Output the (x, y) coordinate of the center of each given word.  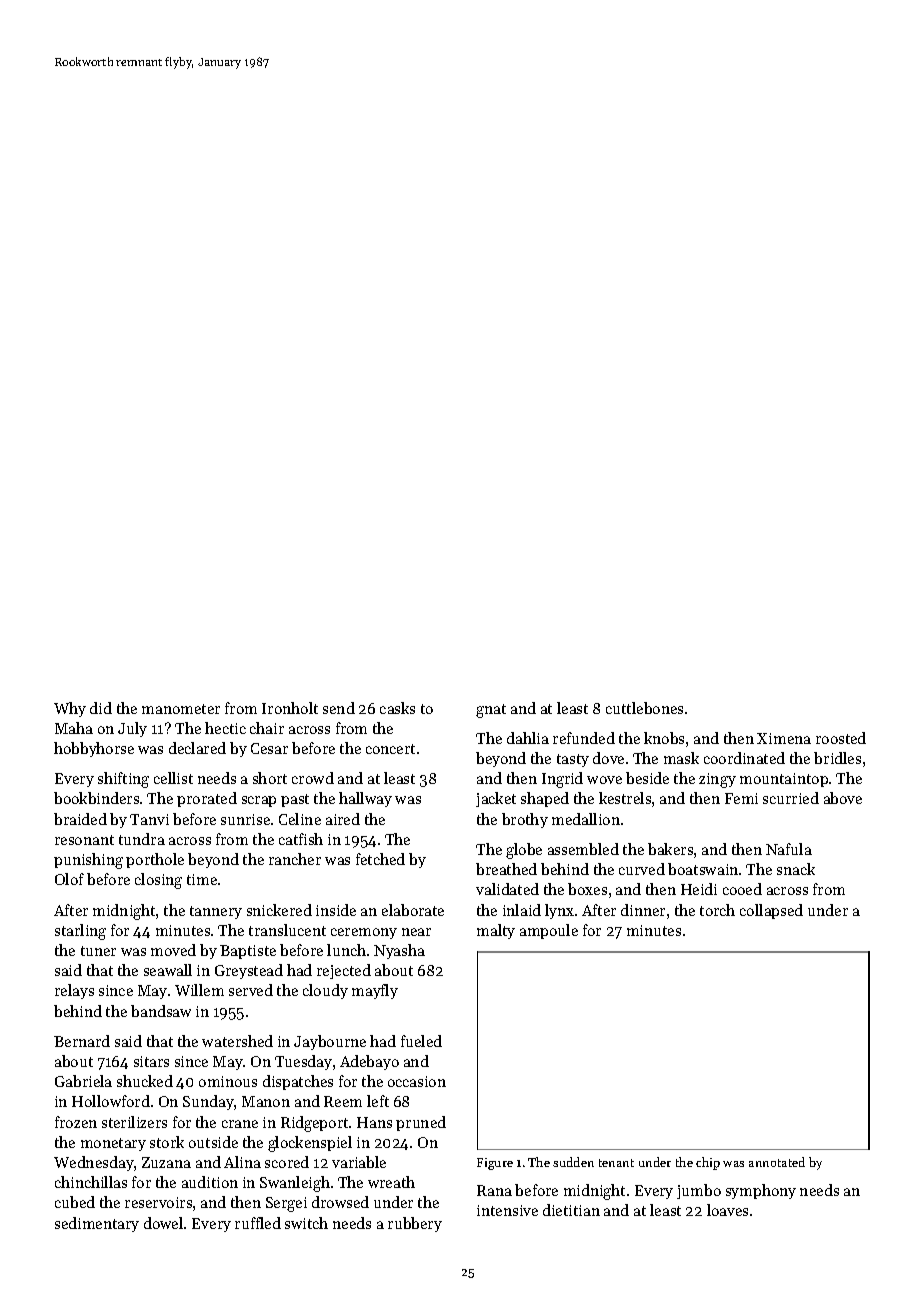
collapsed (771, 911)
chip (708, 1163)
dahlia (528, 738)
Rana (494, 1190)
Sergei (286, 1204)
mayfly (375, 991)
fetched (380, 859)
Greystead (249, 971)
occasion (417, 1081)
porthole (155, 860)
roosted (841, 738)
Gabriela (83, 1081)
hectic (225, 728)
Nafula (789, 849)
